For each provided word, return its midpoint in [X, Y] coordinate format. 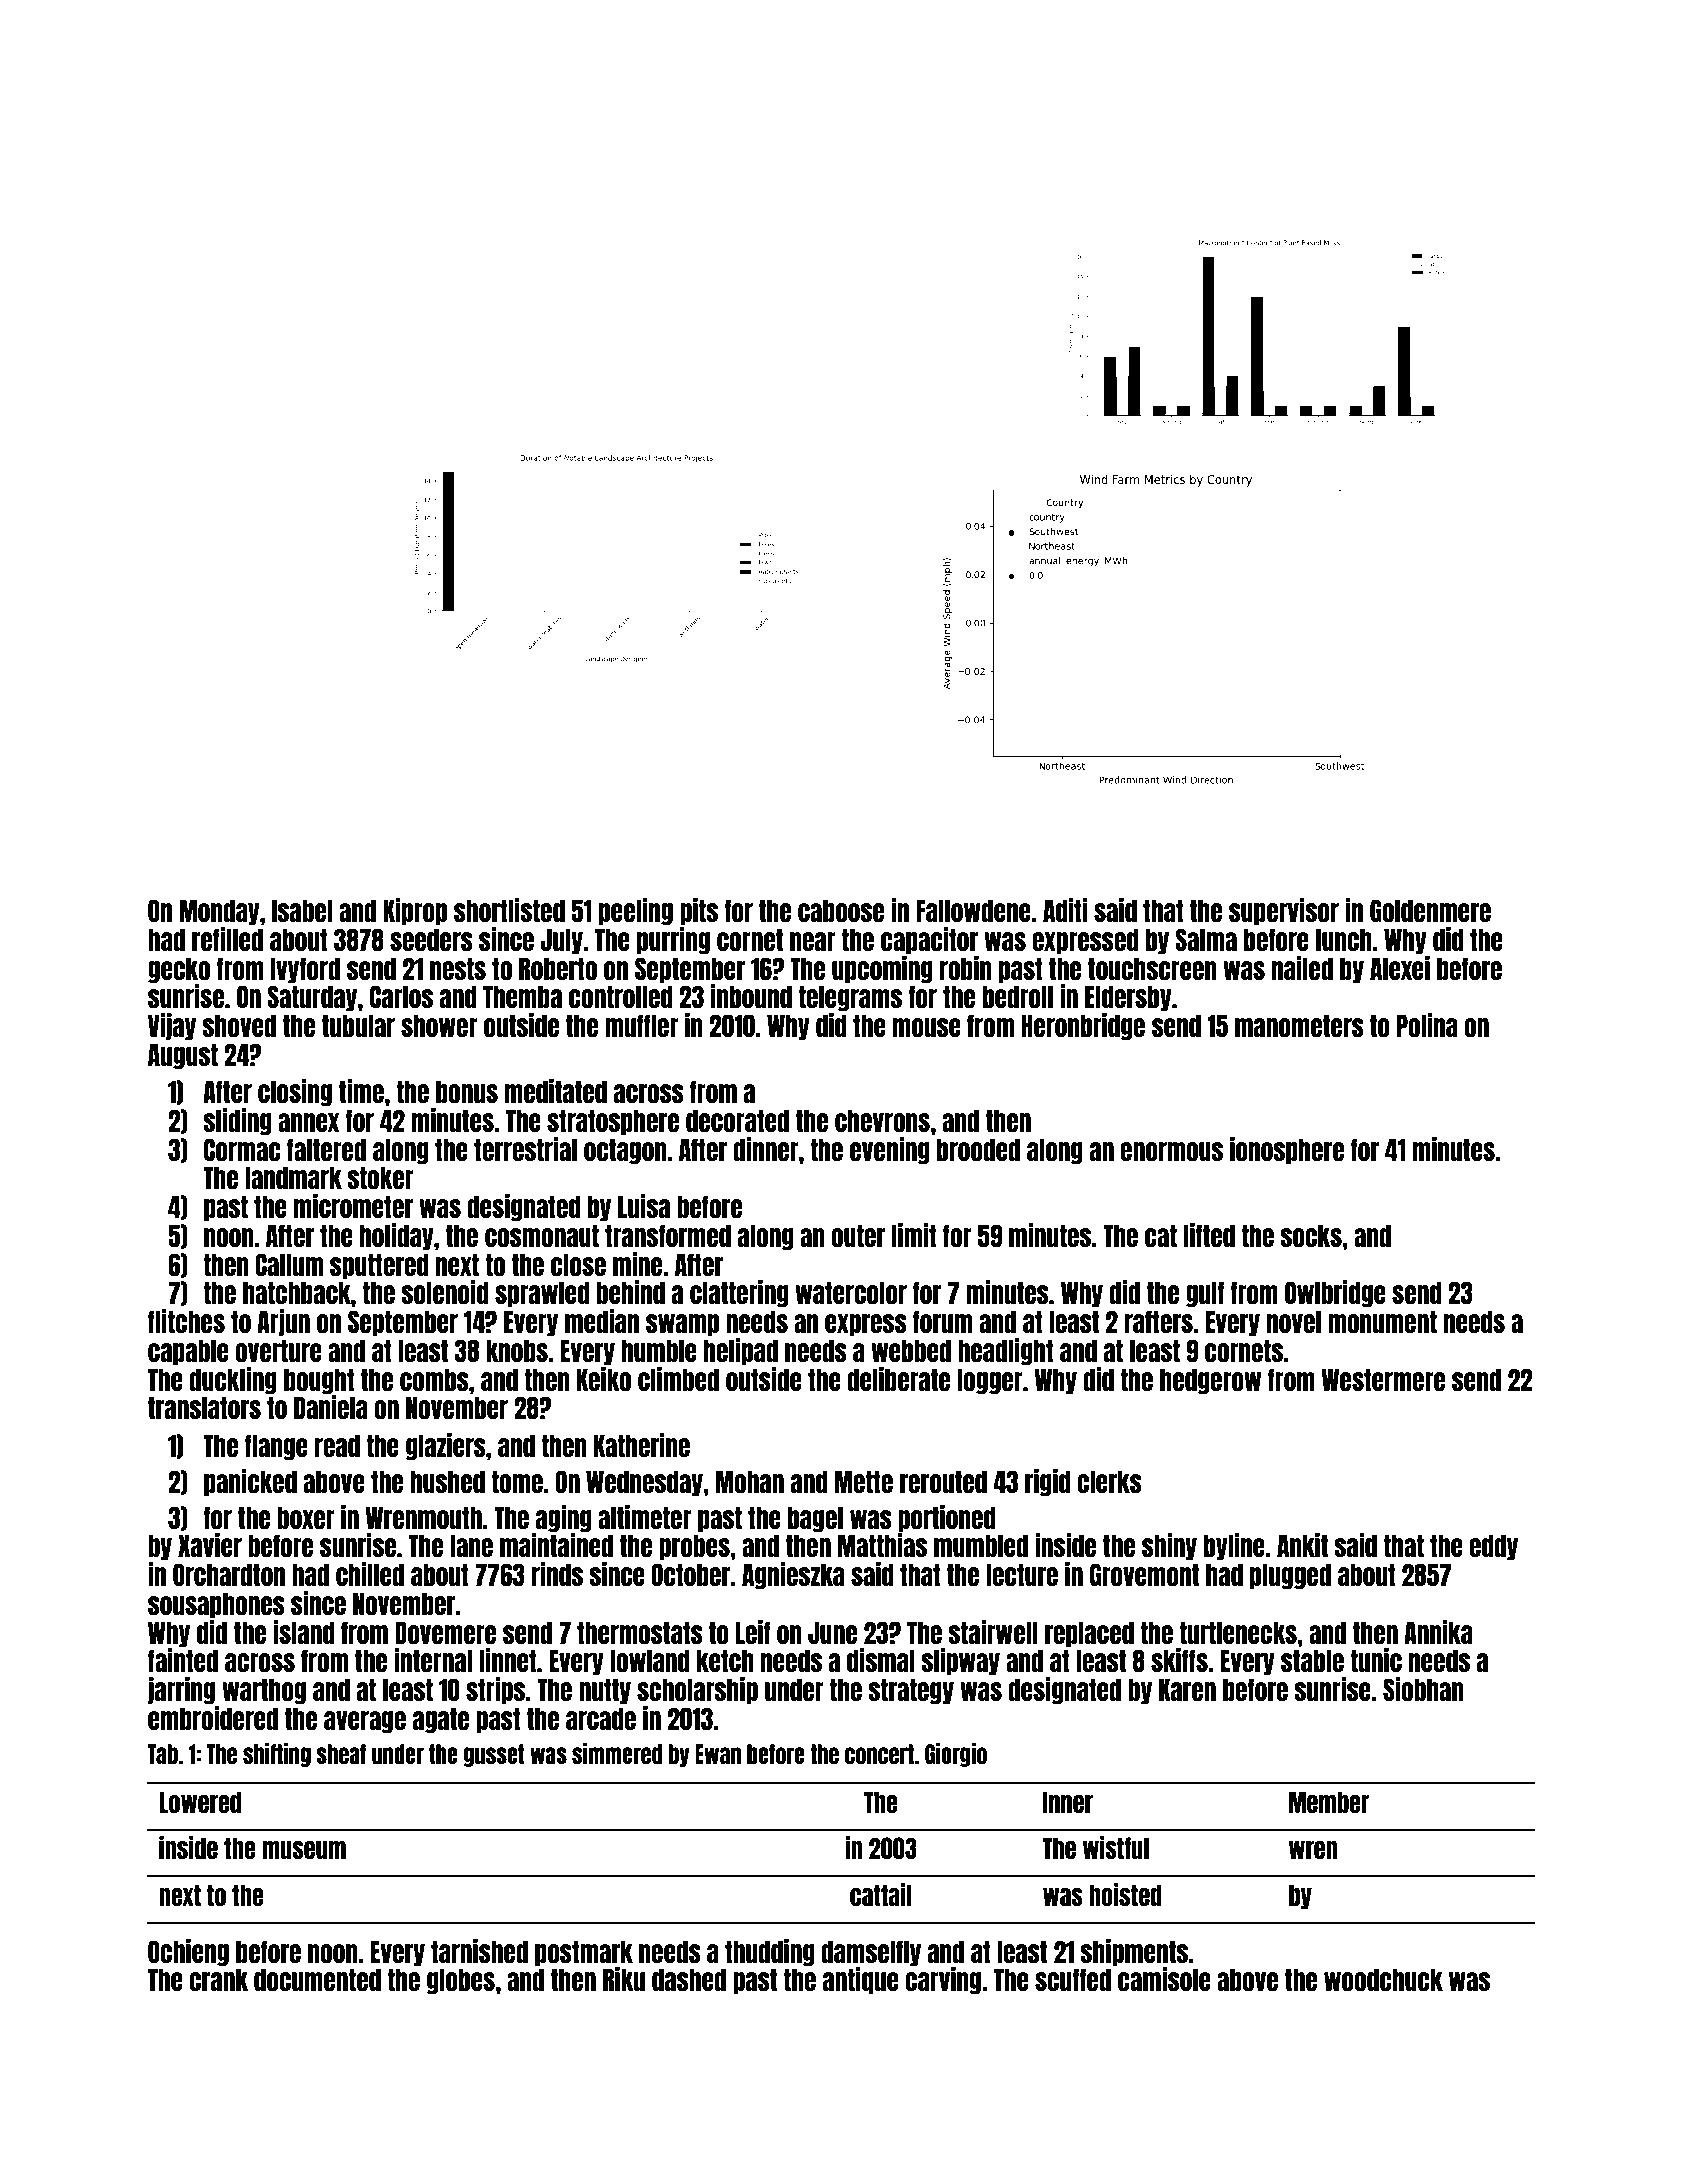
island [304, 1632]
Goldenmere [1430, 910]
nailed [1302, 968]
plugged [1290, 1576]
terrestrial [525, 1149]
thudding [770, 1952]
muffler [642, 1025]
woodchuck [1383, 1979]
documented [317, 1979]
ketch [725, 1660]
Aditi [1065, 910]
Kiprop [415, 911]
